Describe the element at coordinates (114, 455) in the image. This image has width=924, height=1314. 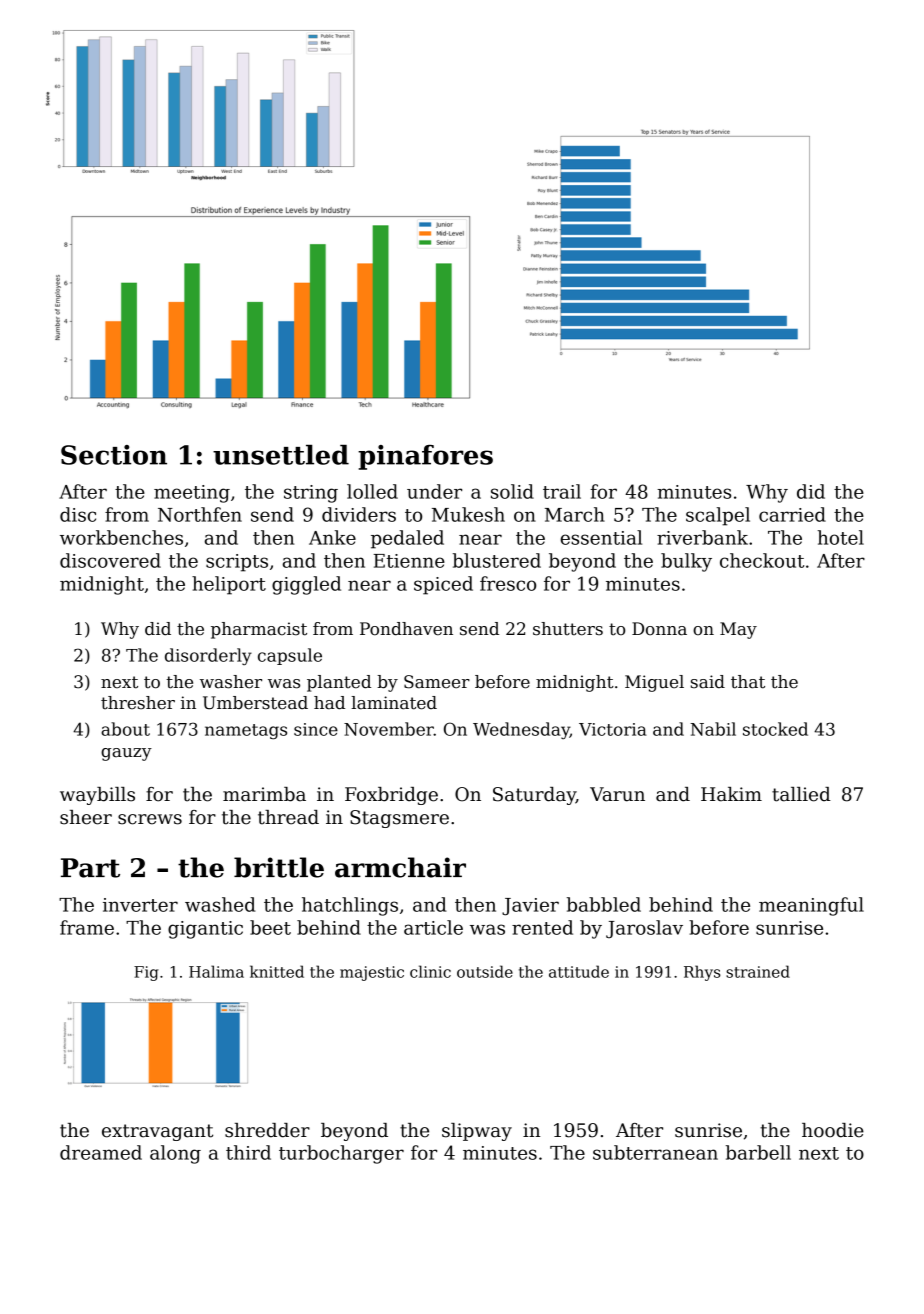
I see `Section` at that location.
